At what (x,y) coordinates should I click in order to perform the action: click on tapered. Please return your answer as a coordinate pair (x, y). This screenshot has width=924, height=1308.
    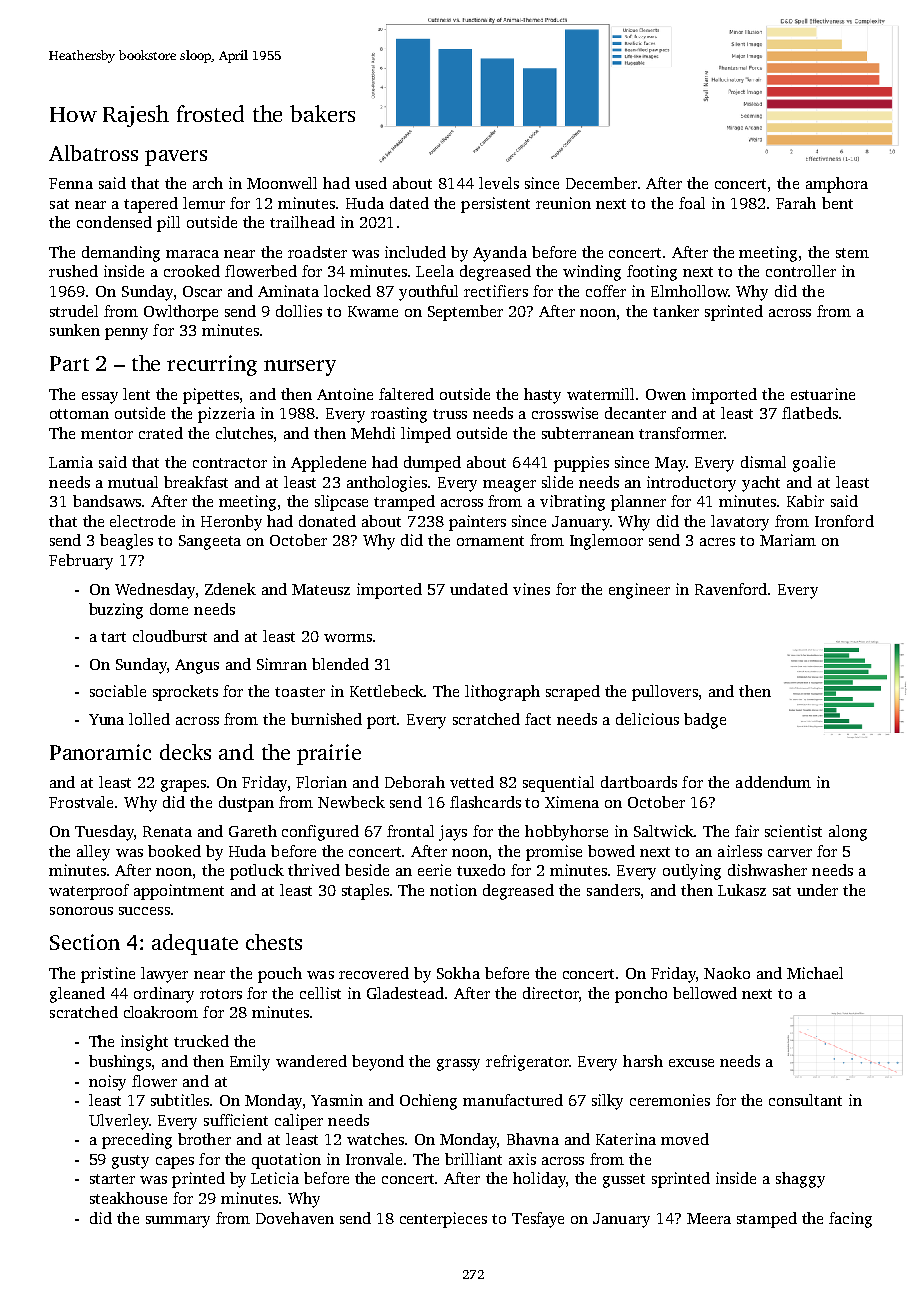
    Looking at the image, I should click on (151, 205).
